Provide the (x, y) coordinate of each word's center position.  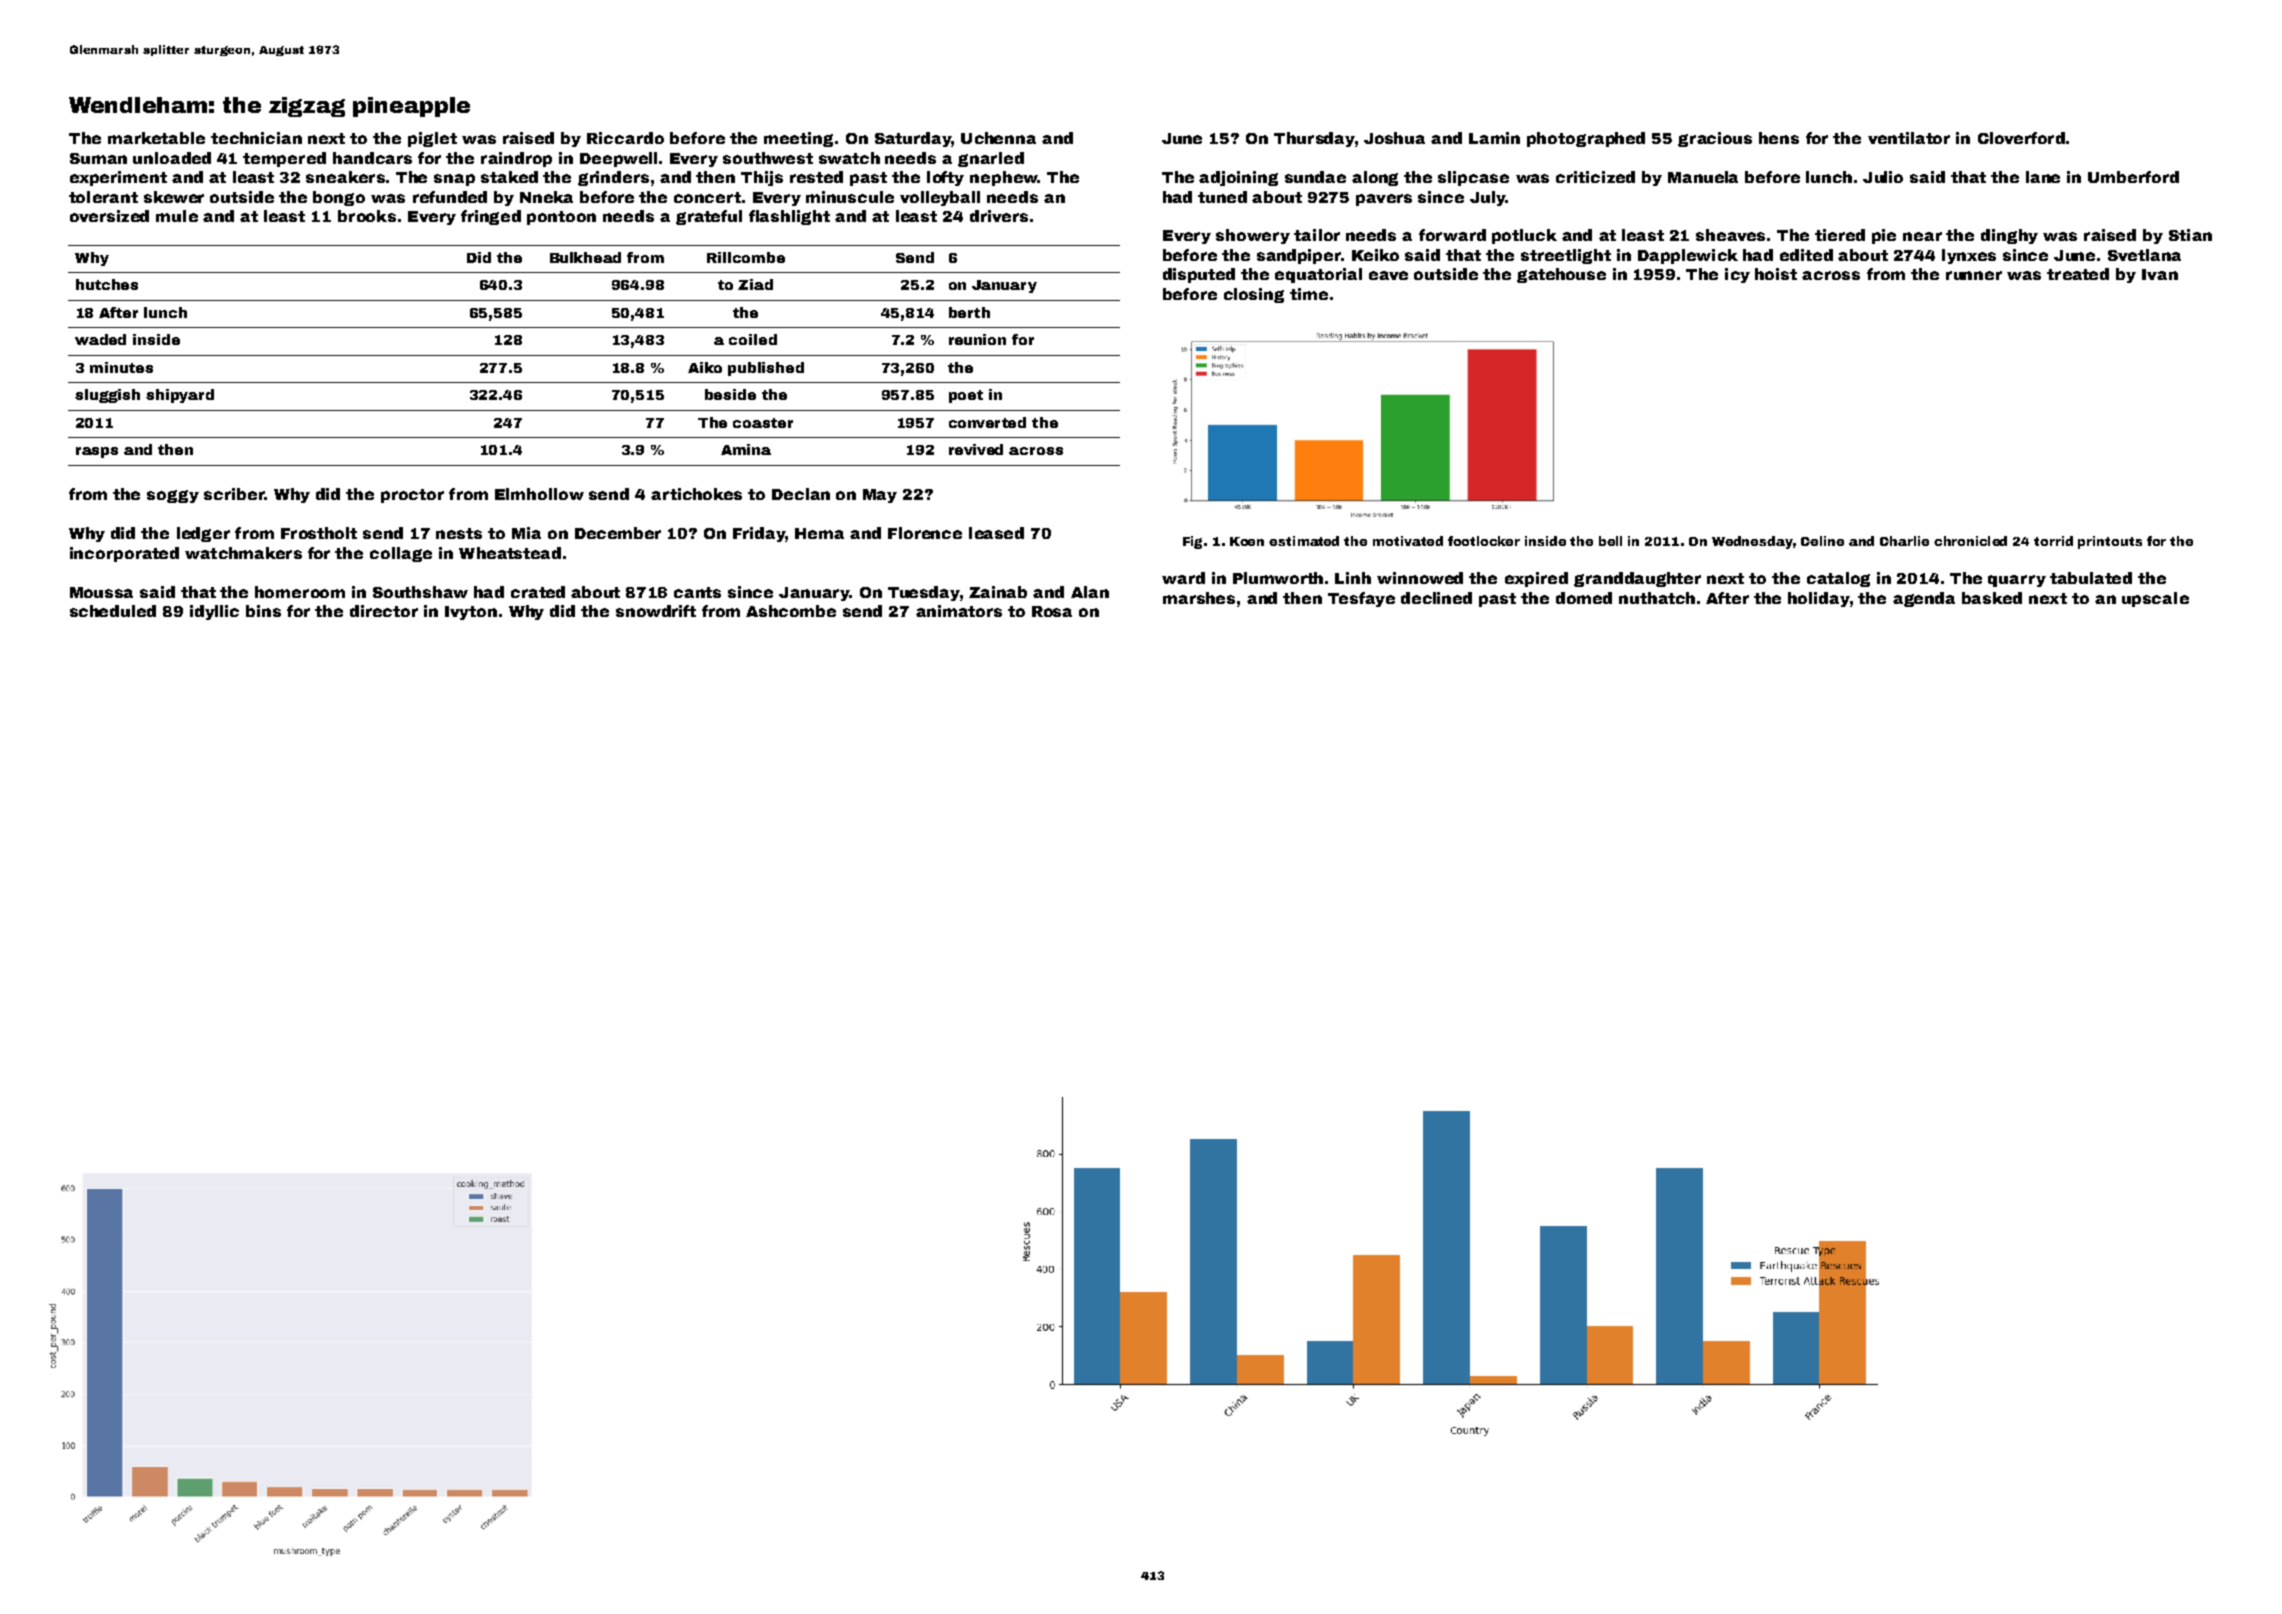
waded (100, 339)
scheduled (113, 611)
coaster (763, 423)
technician (256, 138)
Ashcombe (791, 611)
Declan (801, 494)
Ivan (2160, 274)
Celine (1822, 541)
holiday (1819, 599)
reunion (977, 339)
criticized (1595, 177)
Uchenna (998, 138)
